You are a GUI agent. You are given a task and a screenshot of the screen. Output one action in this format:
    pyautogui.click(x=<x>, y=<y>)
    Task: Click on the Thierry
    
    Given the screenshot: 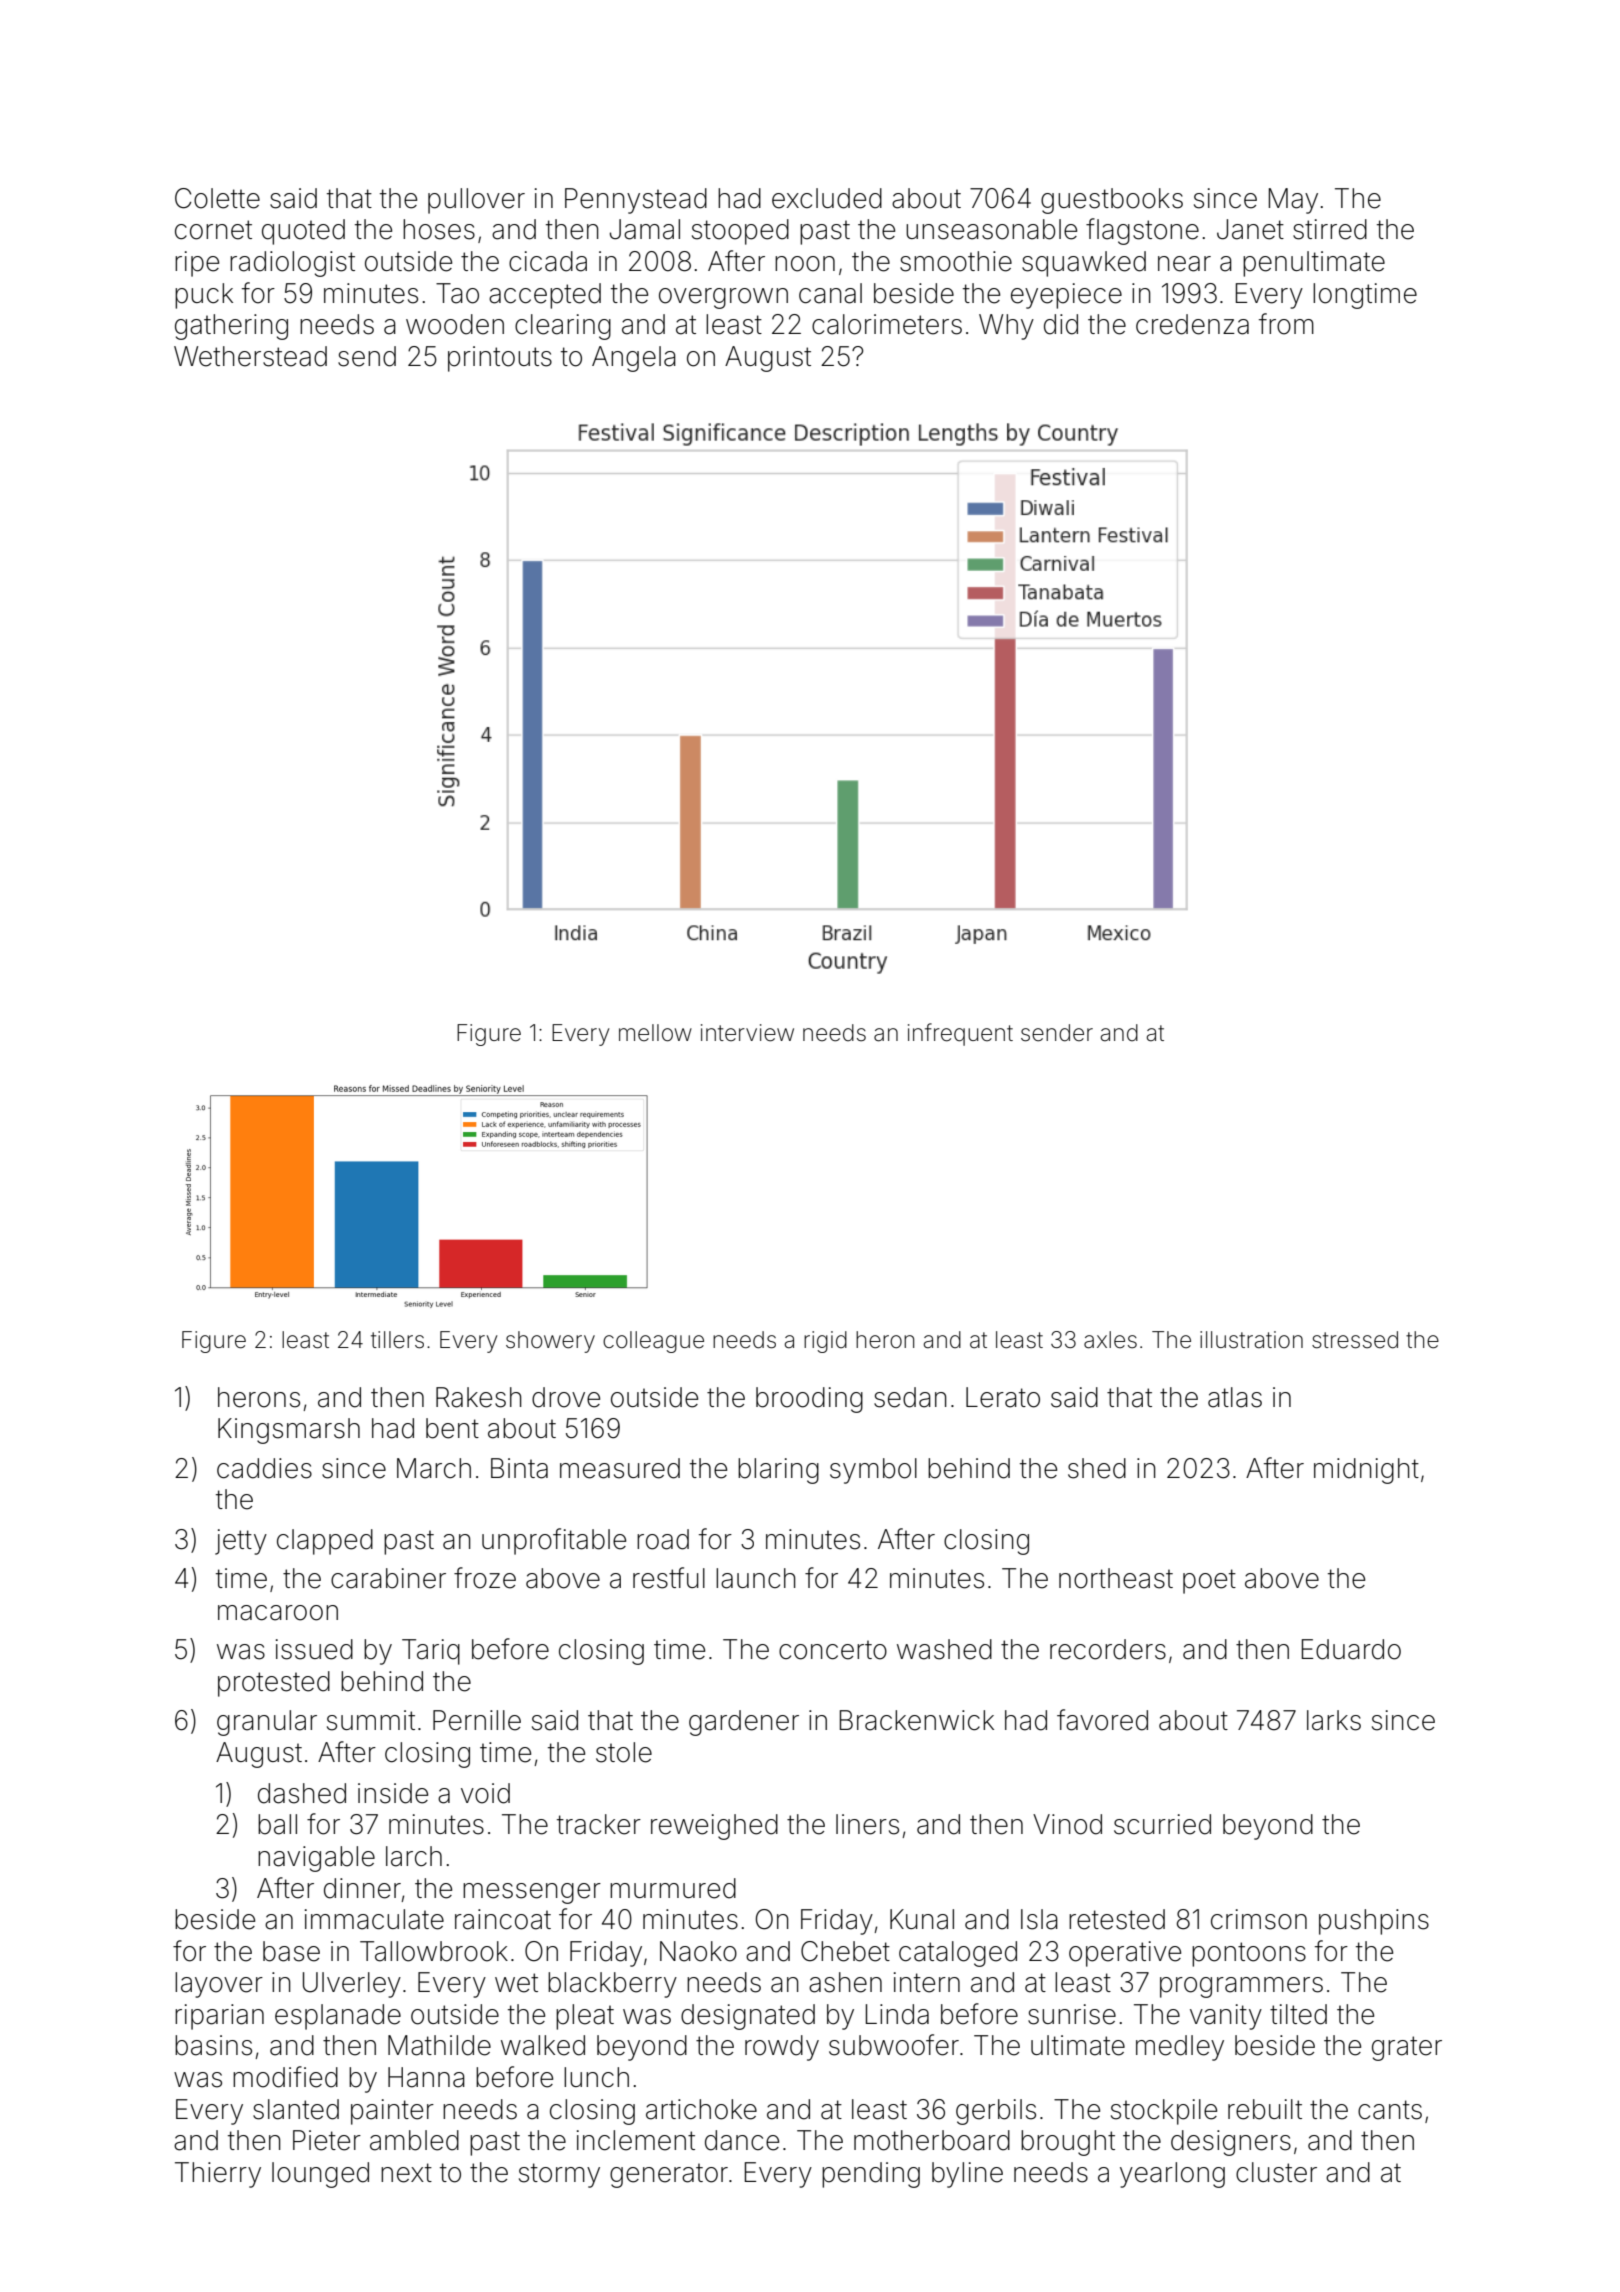 What is the action you would take?
    pyautogui.click(x=218, y=2175)
